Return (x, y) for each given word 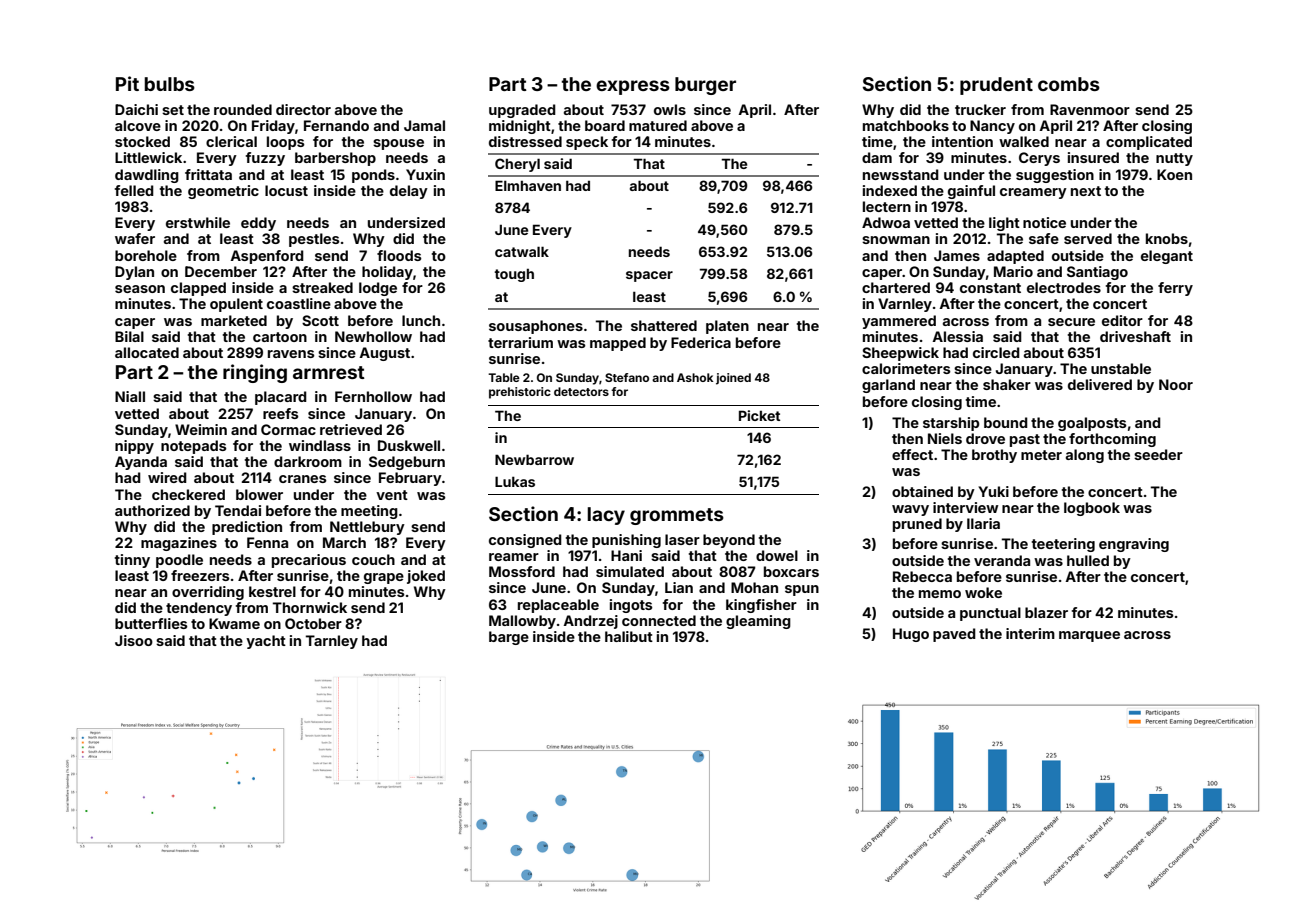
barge (509, 638)
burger (705, 86)
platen (727, 327)
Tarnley (332, 642)
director (303, 109)
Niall (130, 396)
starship (951, 424)
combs (1069, 84)
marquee (1089, 636)
